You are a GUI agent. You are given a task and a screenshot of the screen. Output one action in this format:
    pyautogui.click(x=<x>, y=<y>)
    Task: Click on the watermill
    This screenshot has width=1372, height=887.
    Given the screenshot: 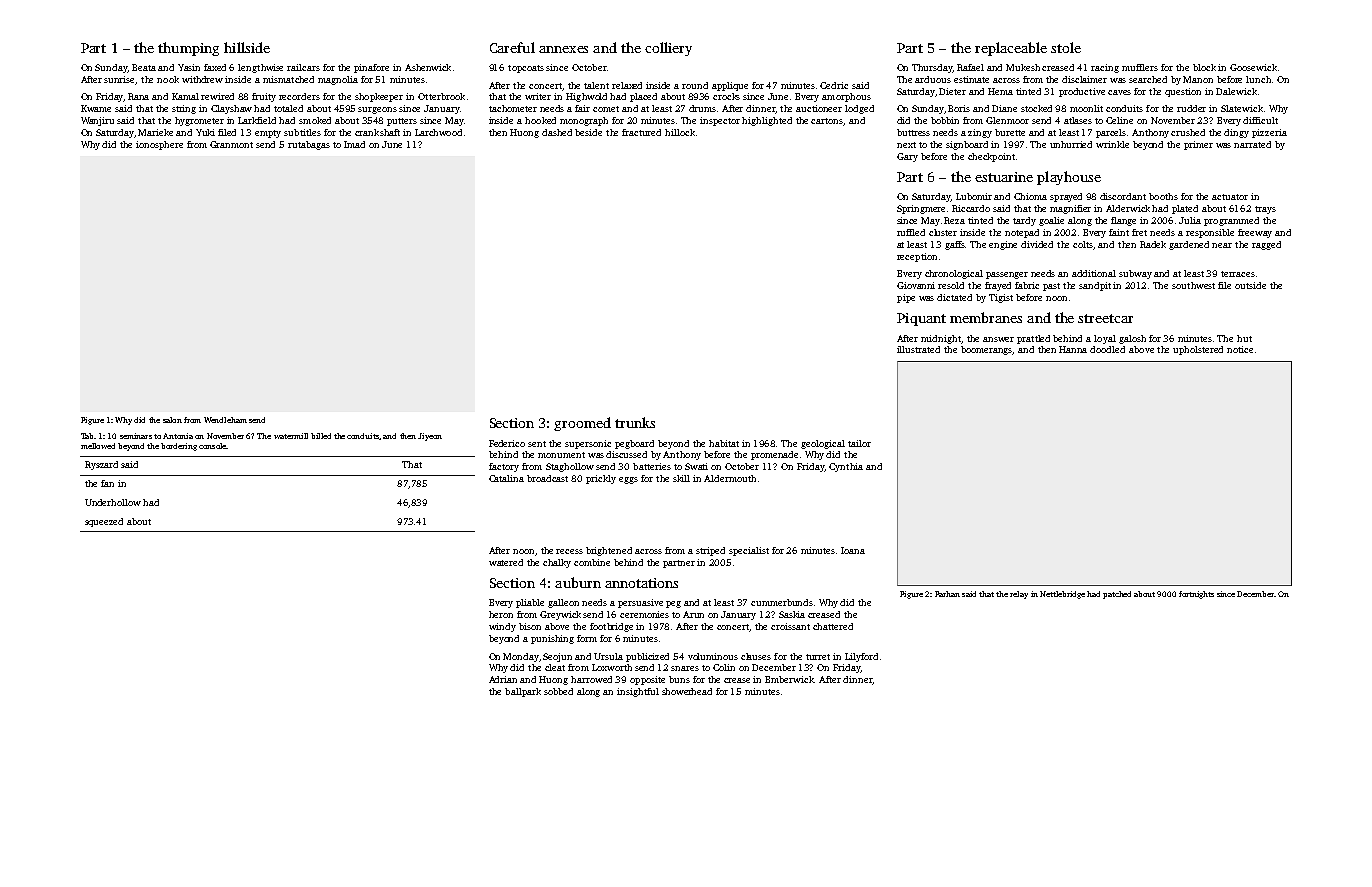 What is the action you would take?
    pyautogui.click(x=291, y=436)
